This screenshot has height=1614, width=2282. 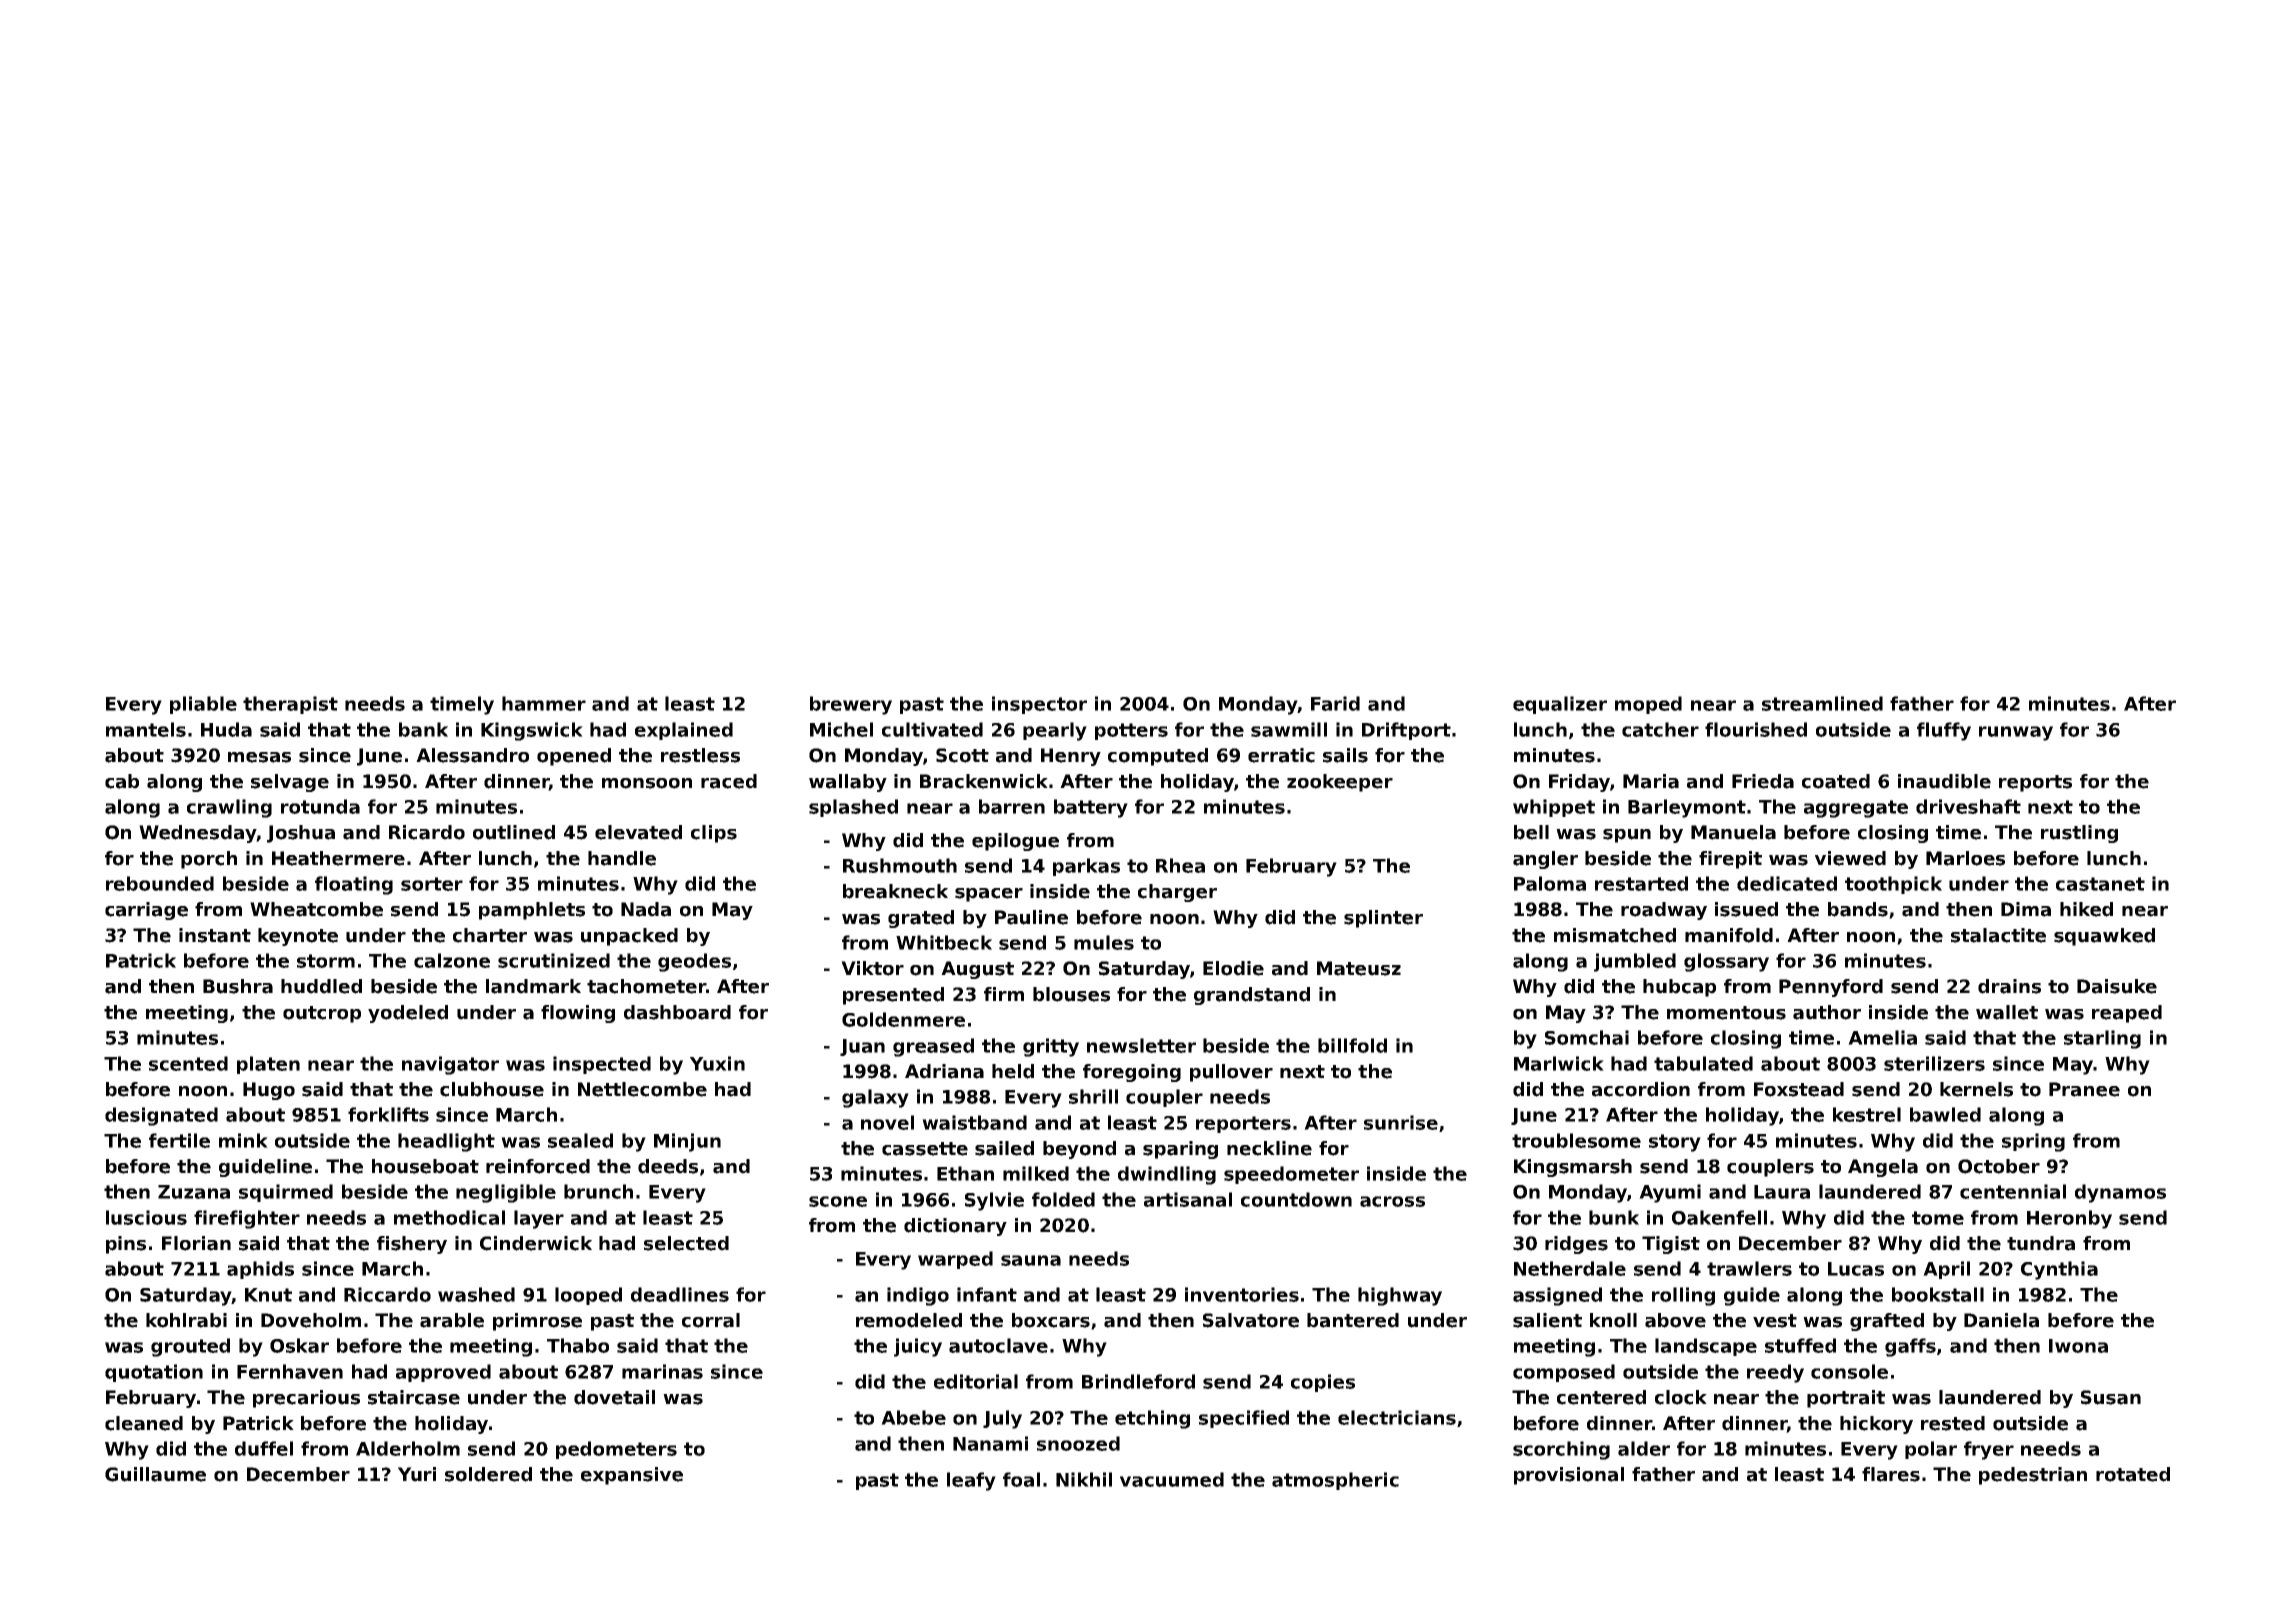 What do you see at coordinates (893, 996) in the screenshot?
I see `presented` at bounding box center [893, 996].
